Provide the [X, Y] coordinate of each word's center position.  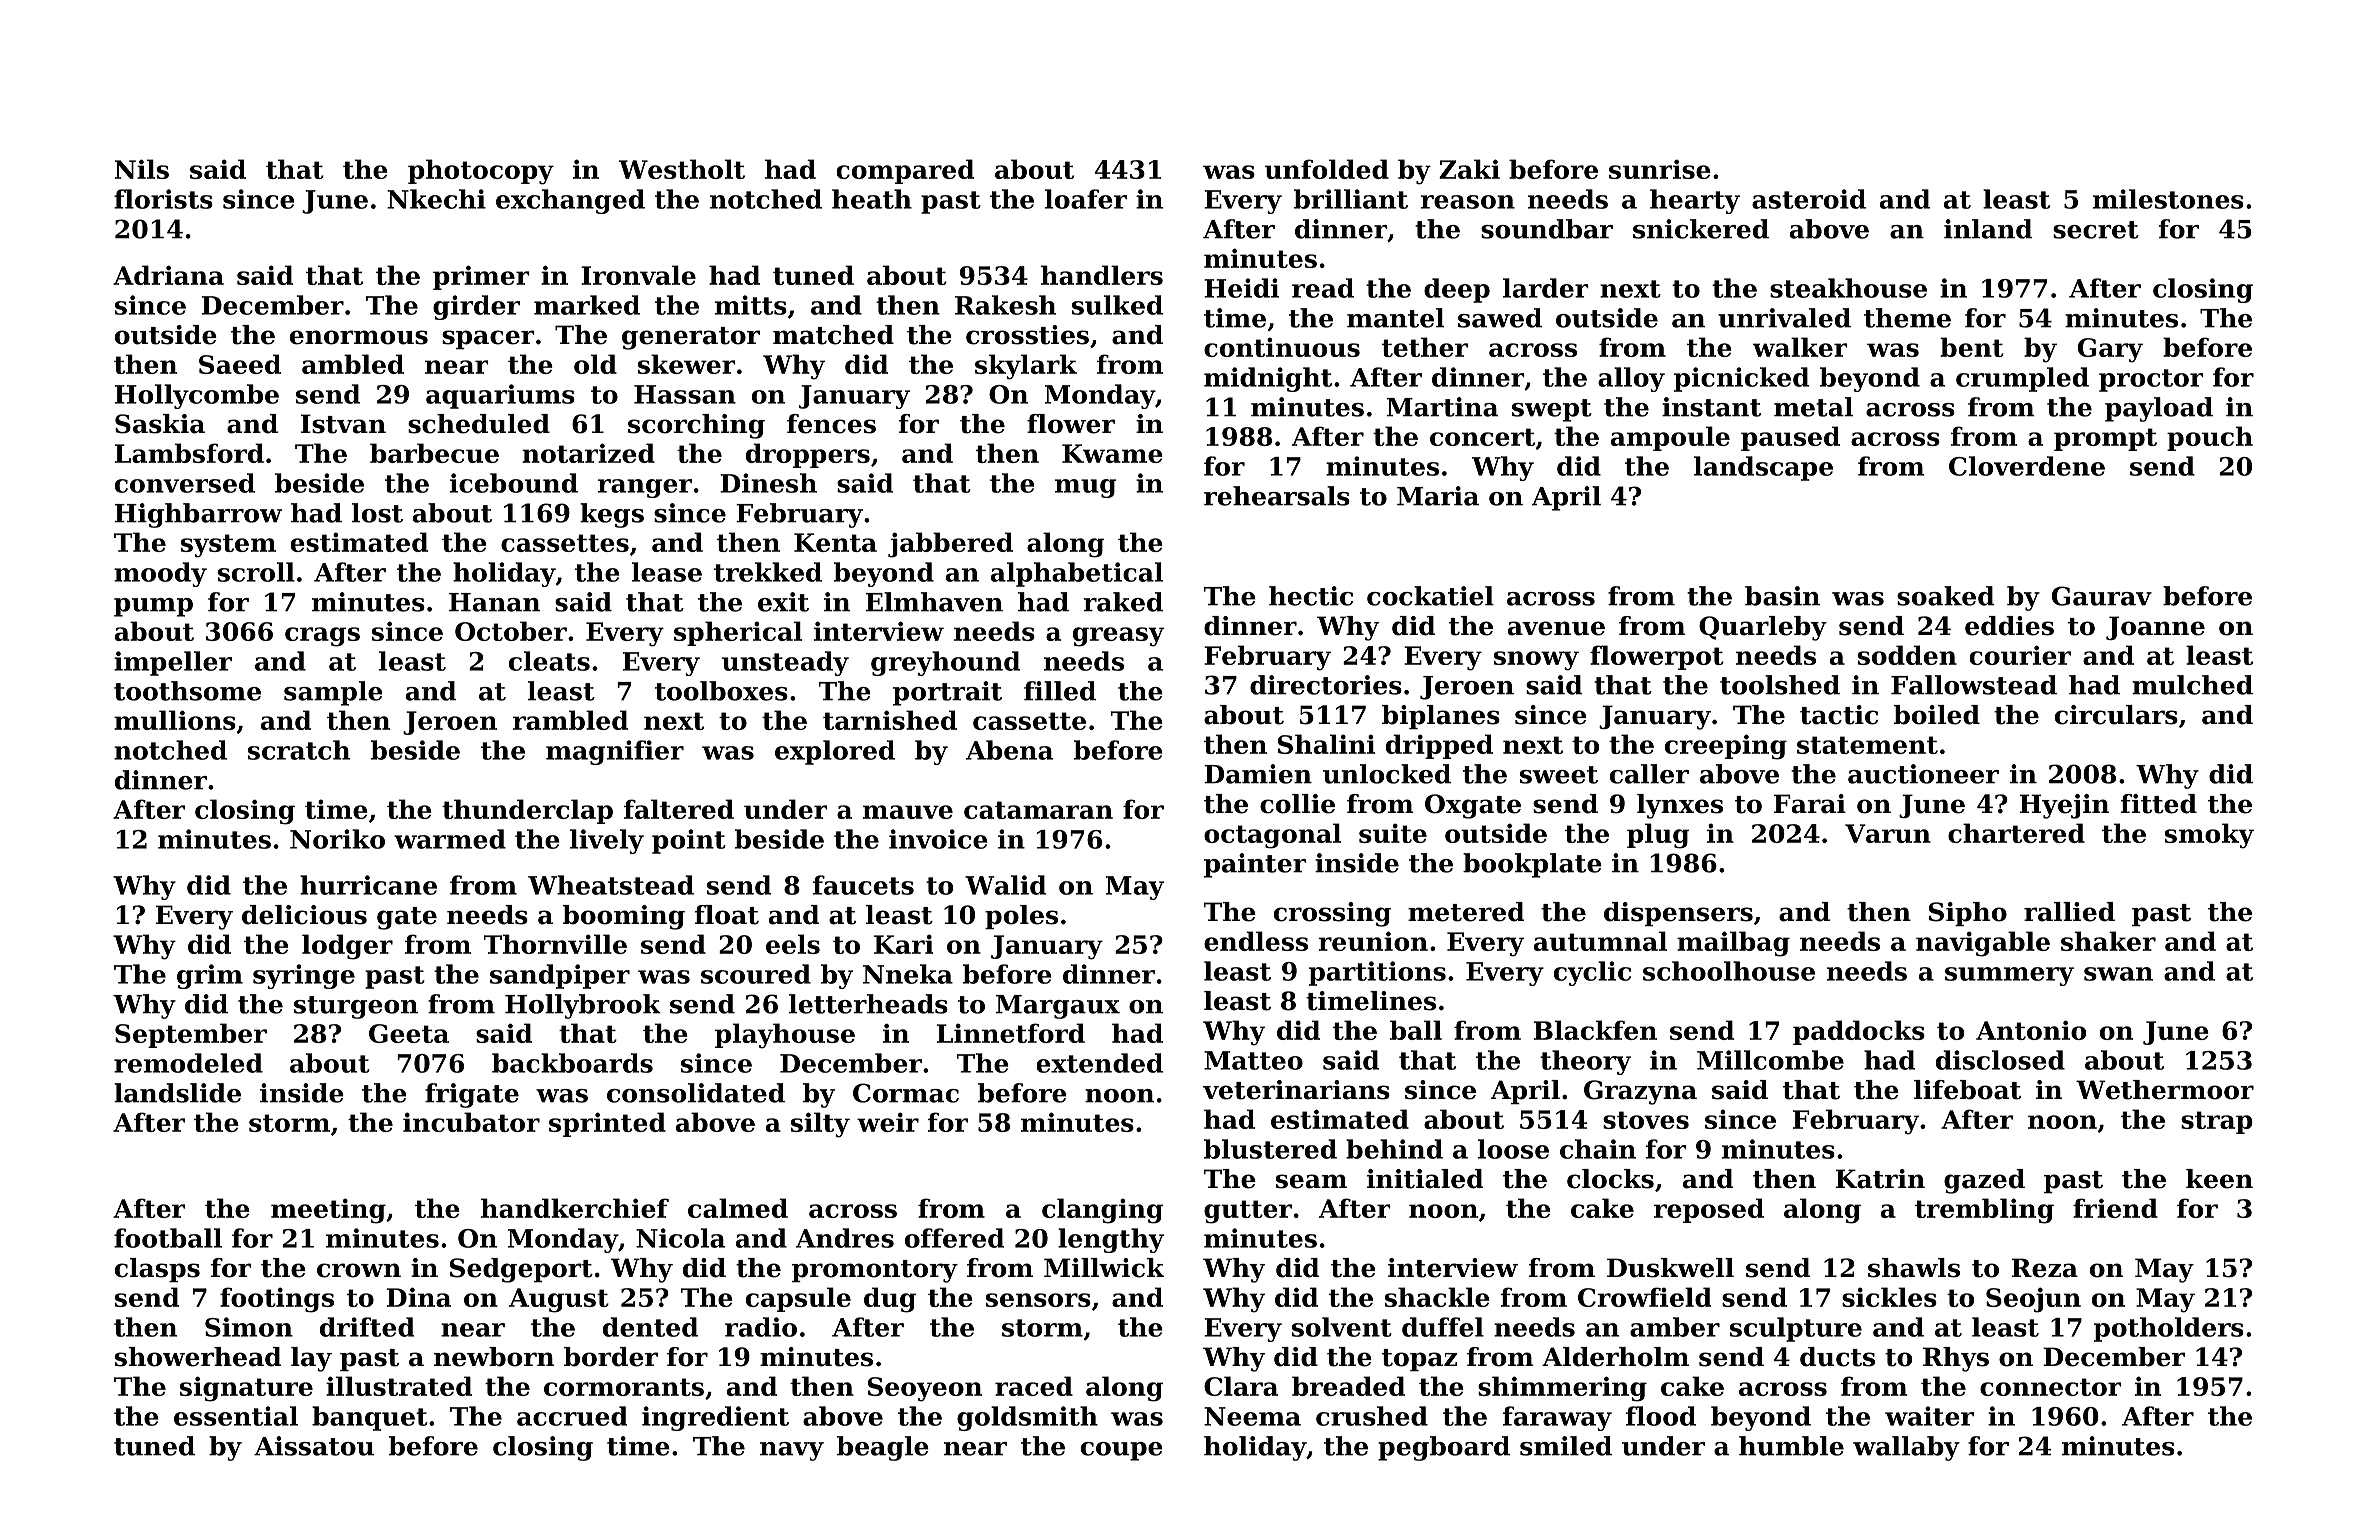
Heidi [1241, 288]
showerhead [198, 1357]
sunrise [1660, 169]
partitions [1377, 973]
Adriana [168, 275]
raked [1123, 602]
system [228, 546]
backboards [572, 1063]
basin [1782, 596]
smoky [2209, 836]
